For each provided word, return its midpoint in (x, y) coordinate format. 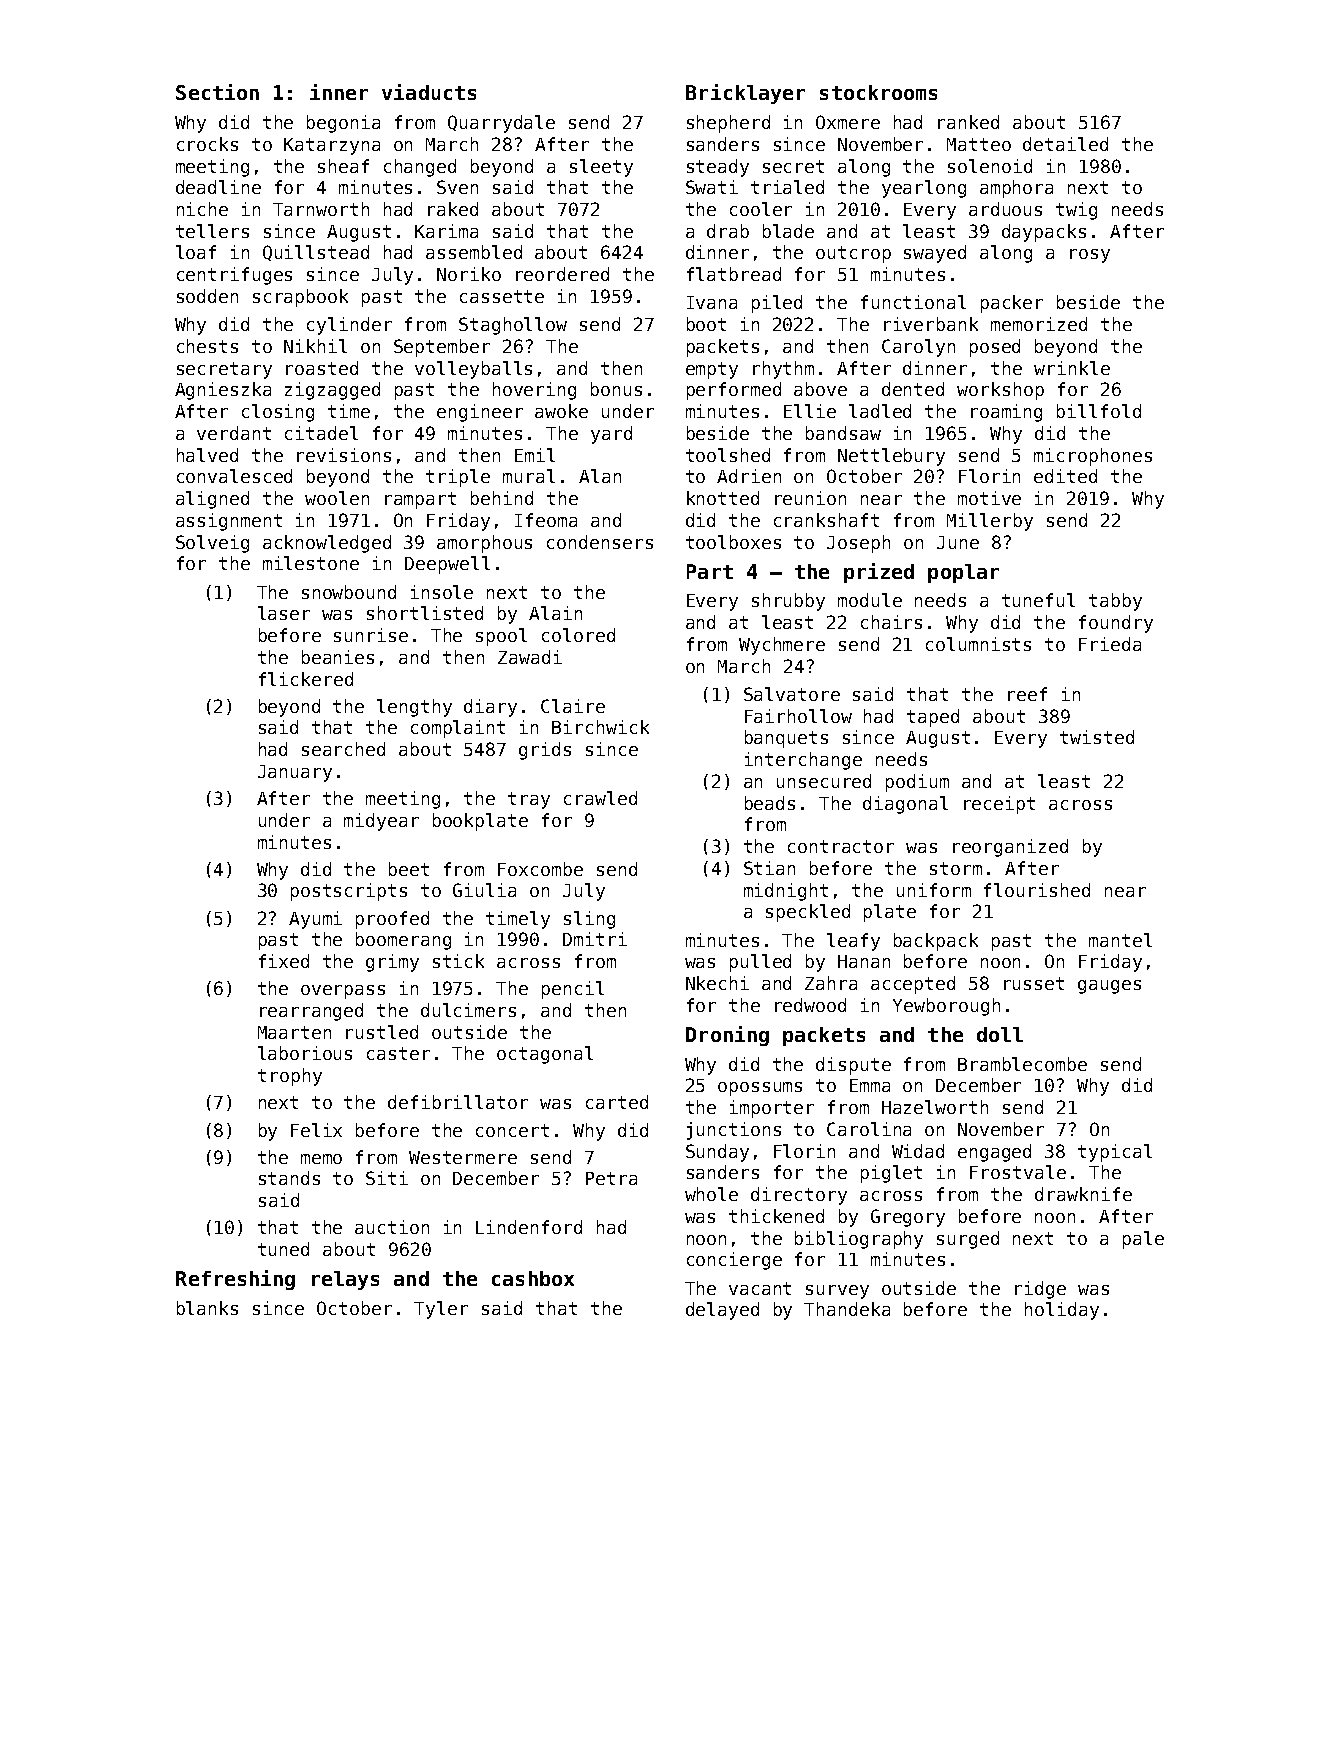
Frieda (1110, 644)
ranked (968, 122)
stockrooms (878, 92)
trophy (290, 1077)
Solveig (212, 544)
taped (933, 718)
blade (788, 231)
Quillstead (316, 253)
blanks (207, 1308)
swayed (935, 254)
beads (770, 803)
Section (217, 92)
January (295, 773)
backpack (936, 942)
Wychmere (782, 646)
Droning (727, 1036)
